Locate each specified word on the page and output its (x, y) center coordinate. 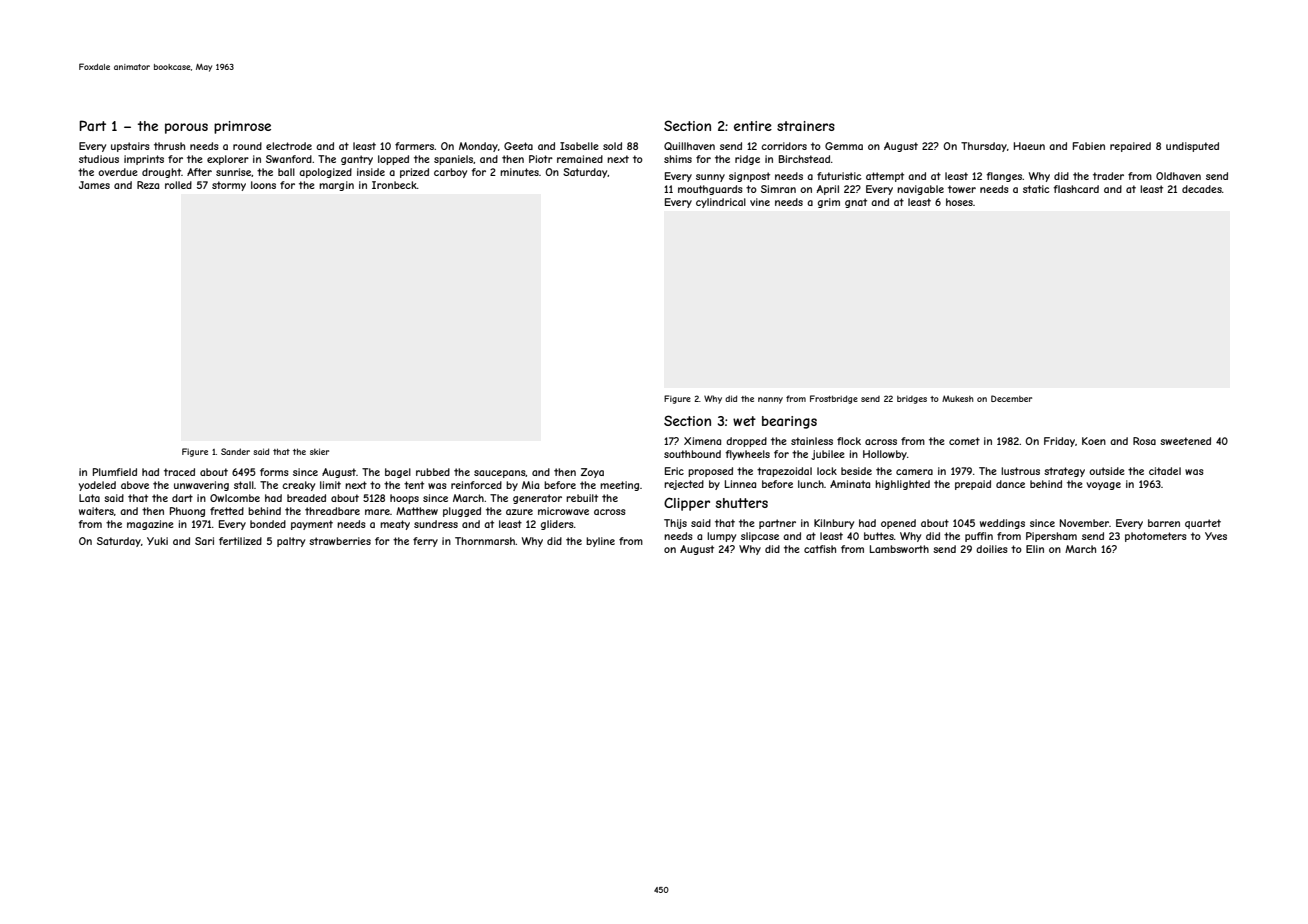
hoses (959, 202)
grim (829, 203)
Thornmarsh (485, 541)
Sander (235, 451)
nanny (770, 400)
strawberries (340, 541)
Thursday (984, 147)
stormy (229, 186)
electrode (289, 146)
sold (612, 146)
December (1011, 398)
